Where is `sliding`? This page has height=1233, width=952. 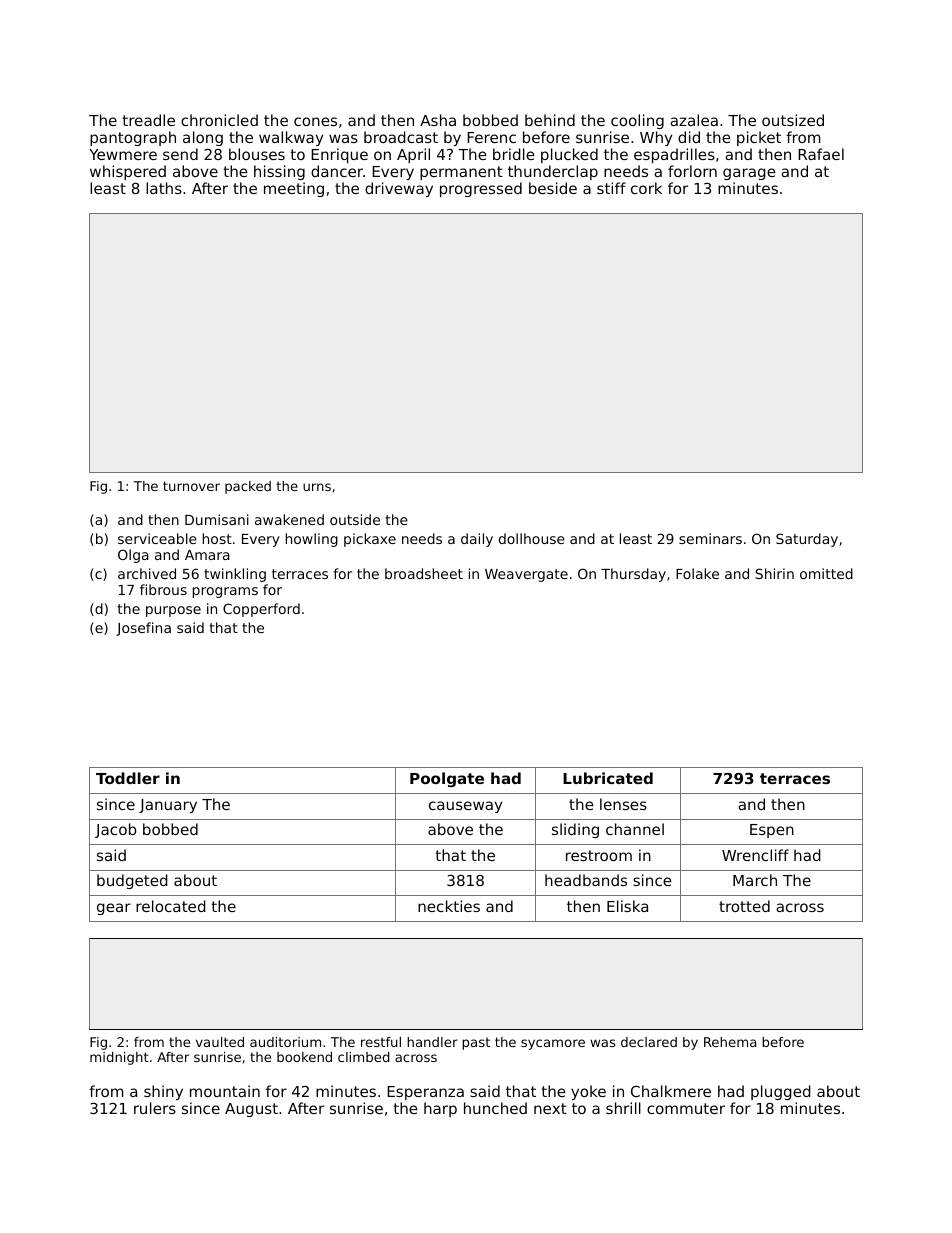
sliding is located at coordinates (575, 830).
